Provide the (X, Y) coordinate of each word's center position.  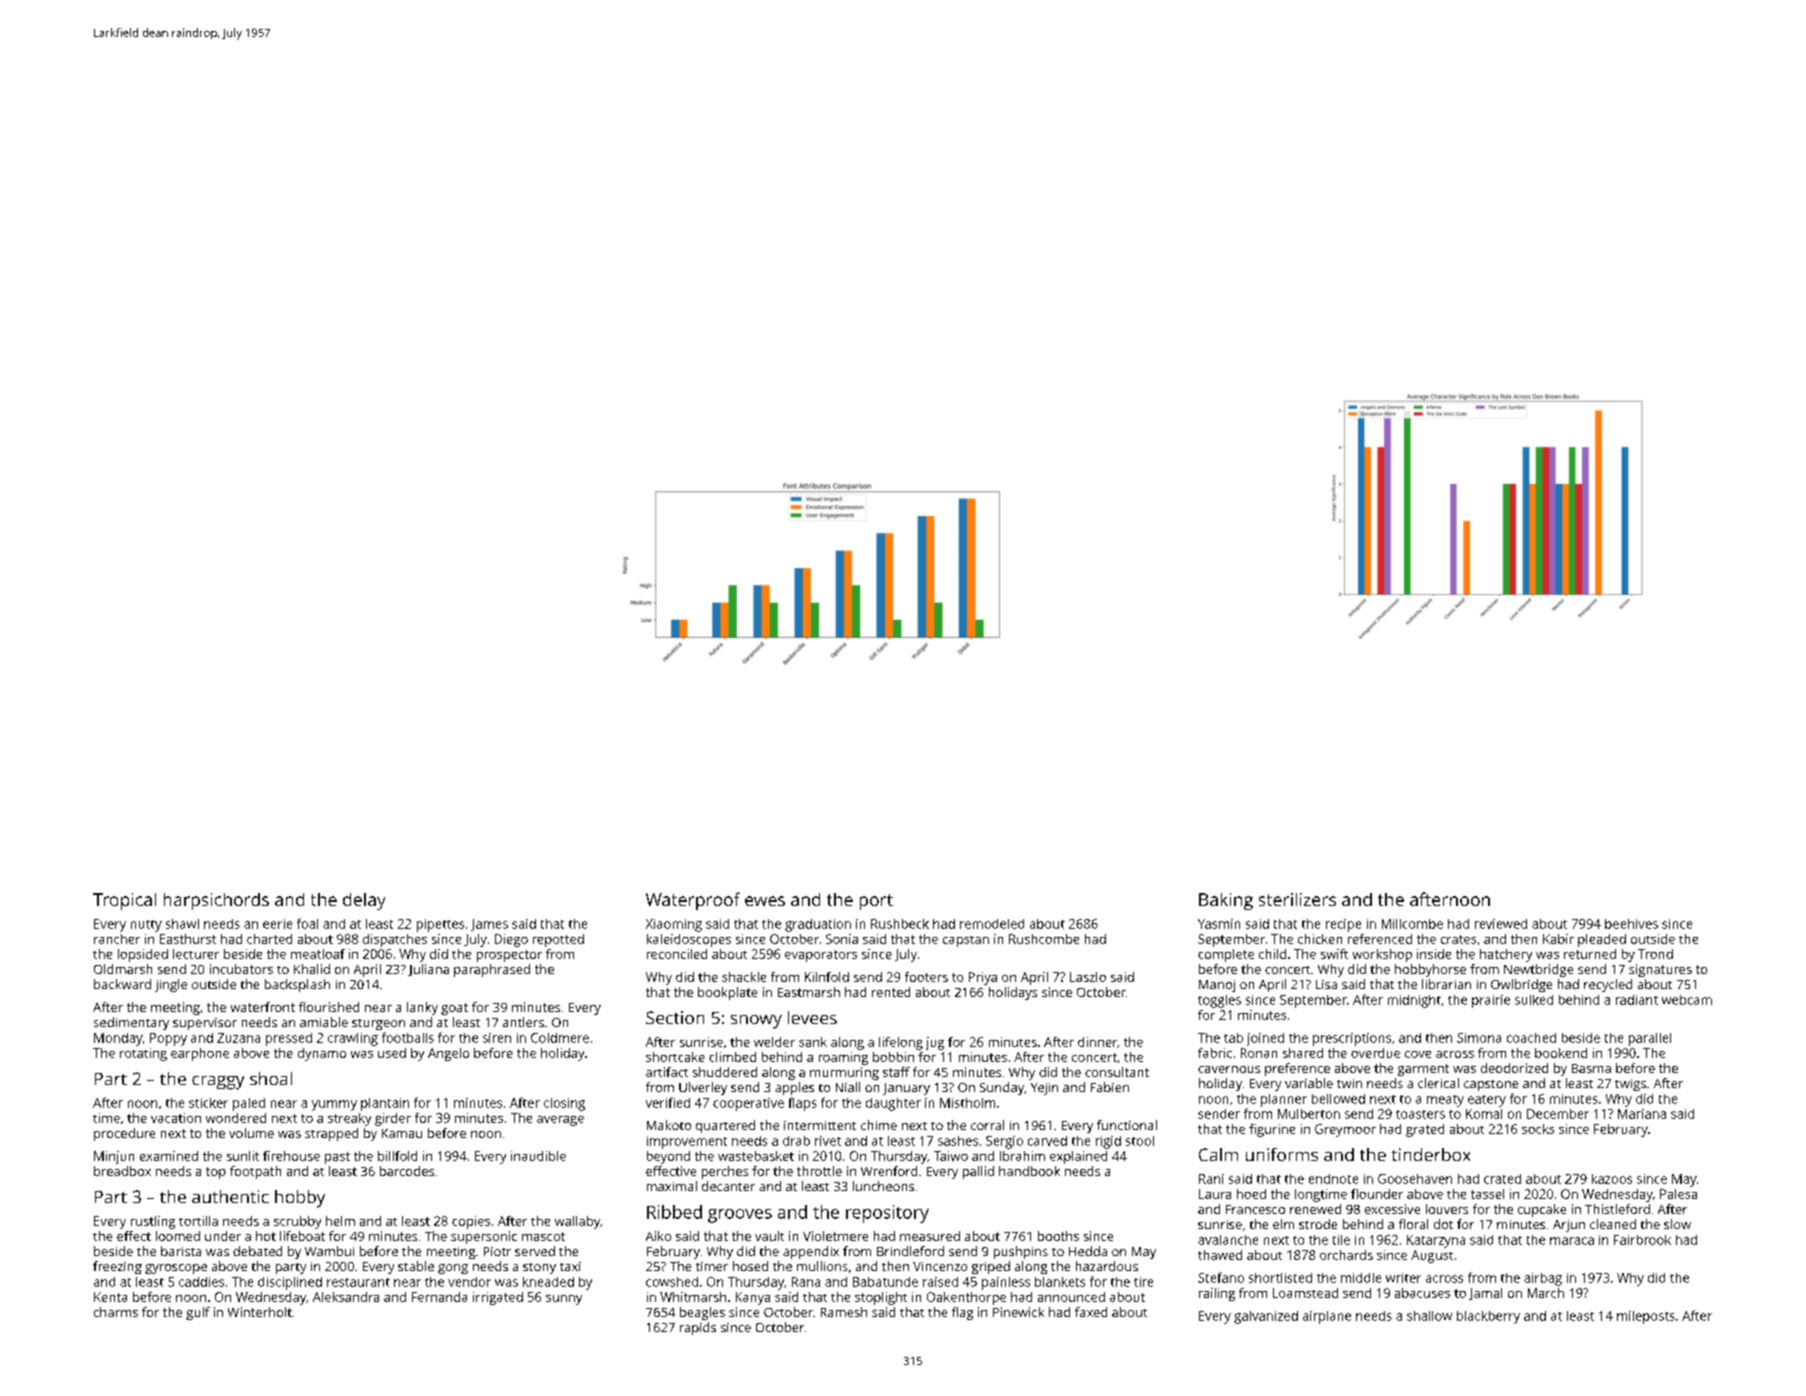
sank (813, 1042)
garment (1423, 1070)
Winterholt (260, 1312)
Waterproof (693, 901)
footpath (255, 1172)
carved (1047, 1141)
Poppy (168, 1039)
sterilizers (1297, 899)
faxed (1091, 1312)
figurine (1272, 1130)
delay (364, 901)
